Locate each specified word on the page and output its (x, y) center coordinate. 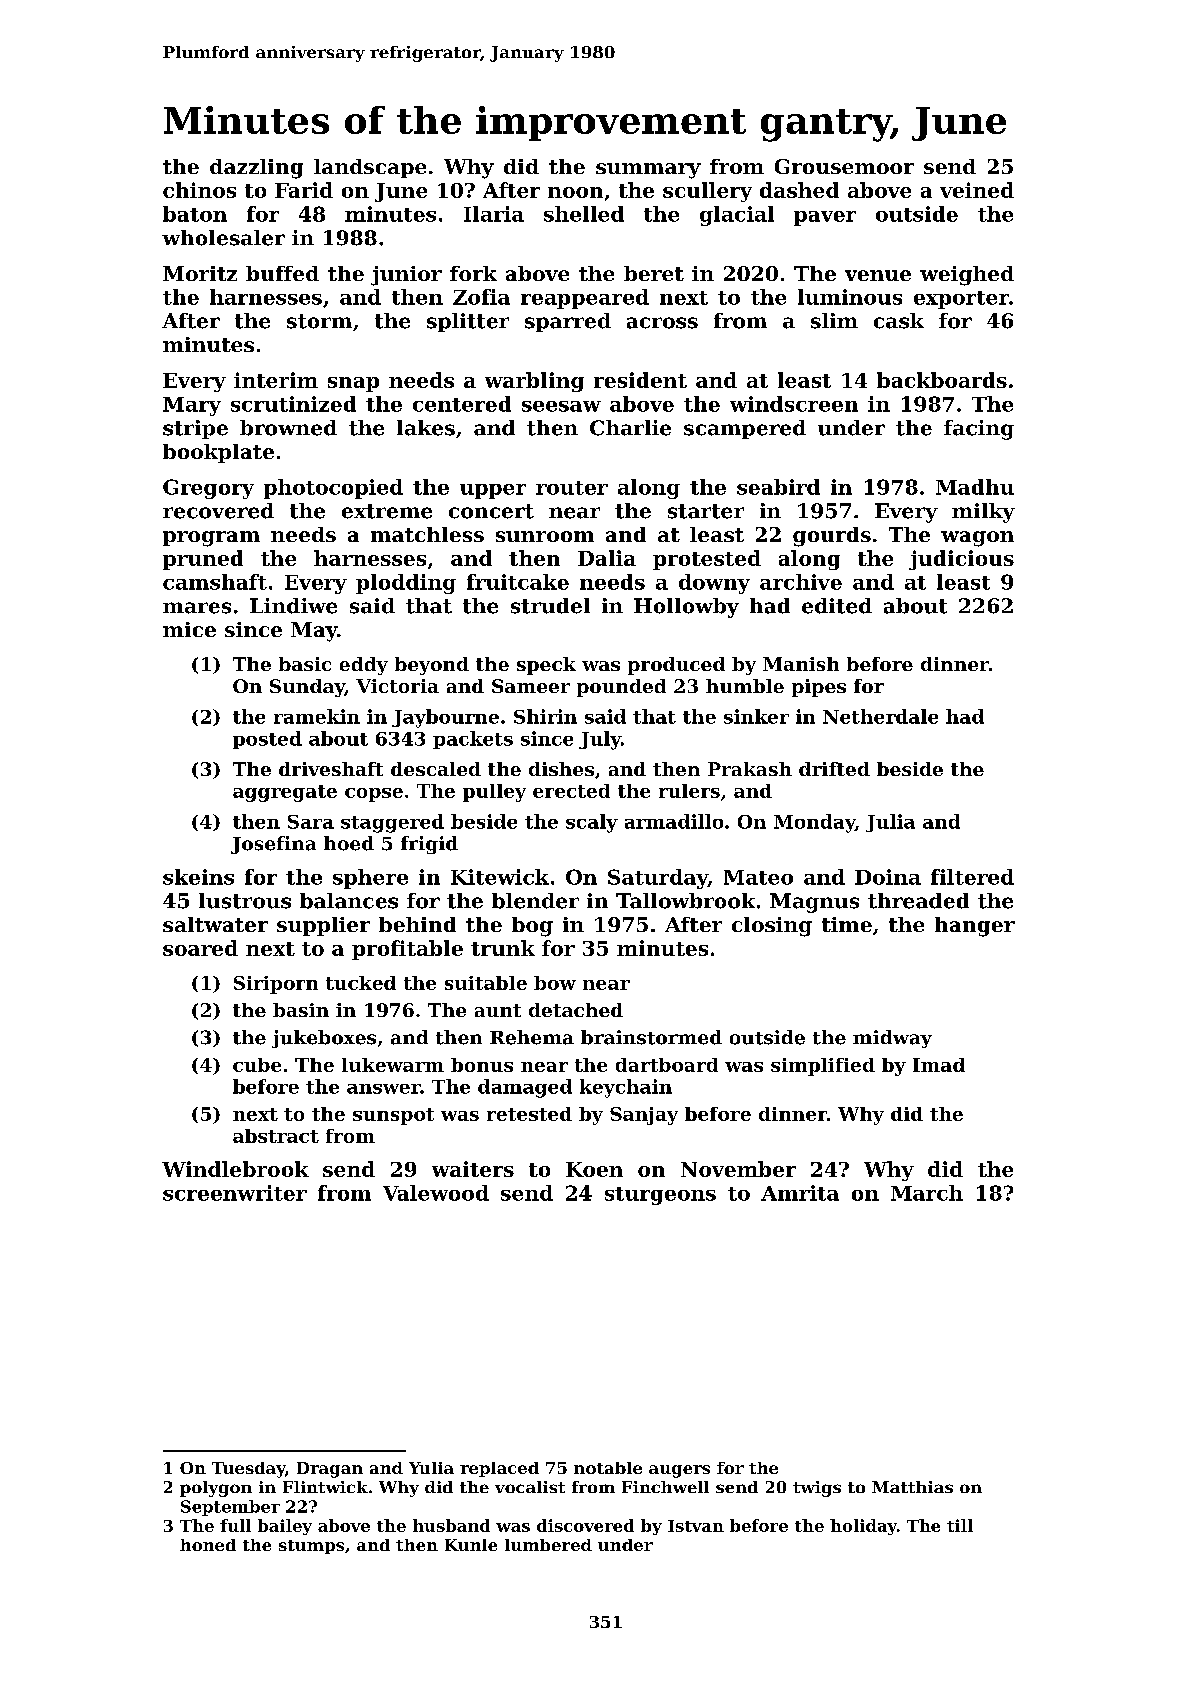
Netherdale (880, 716)
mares (197, 608)
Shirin (545, 716)
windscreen (794, 404)
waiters (473, 1169)
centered (462, 404)
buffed (282, 273)
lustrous (245, 901)
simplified (823, 1067)
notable (608, 1468)
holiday (863, 1527)
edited (837, 606)
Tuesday (248, 1470)
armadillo (674, 821)
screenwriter (235, 1193)
